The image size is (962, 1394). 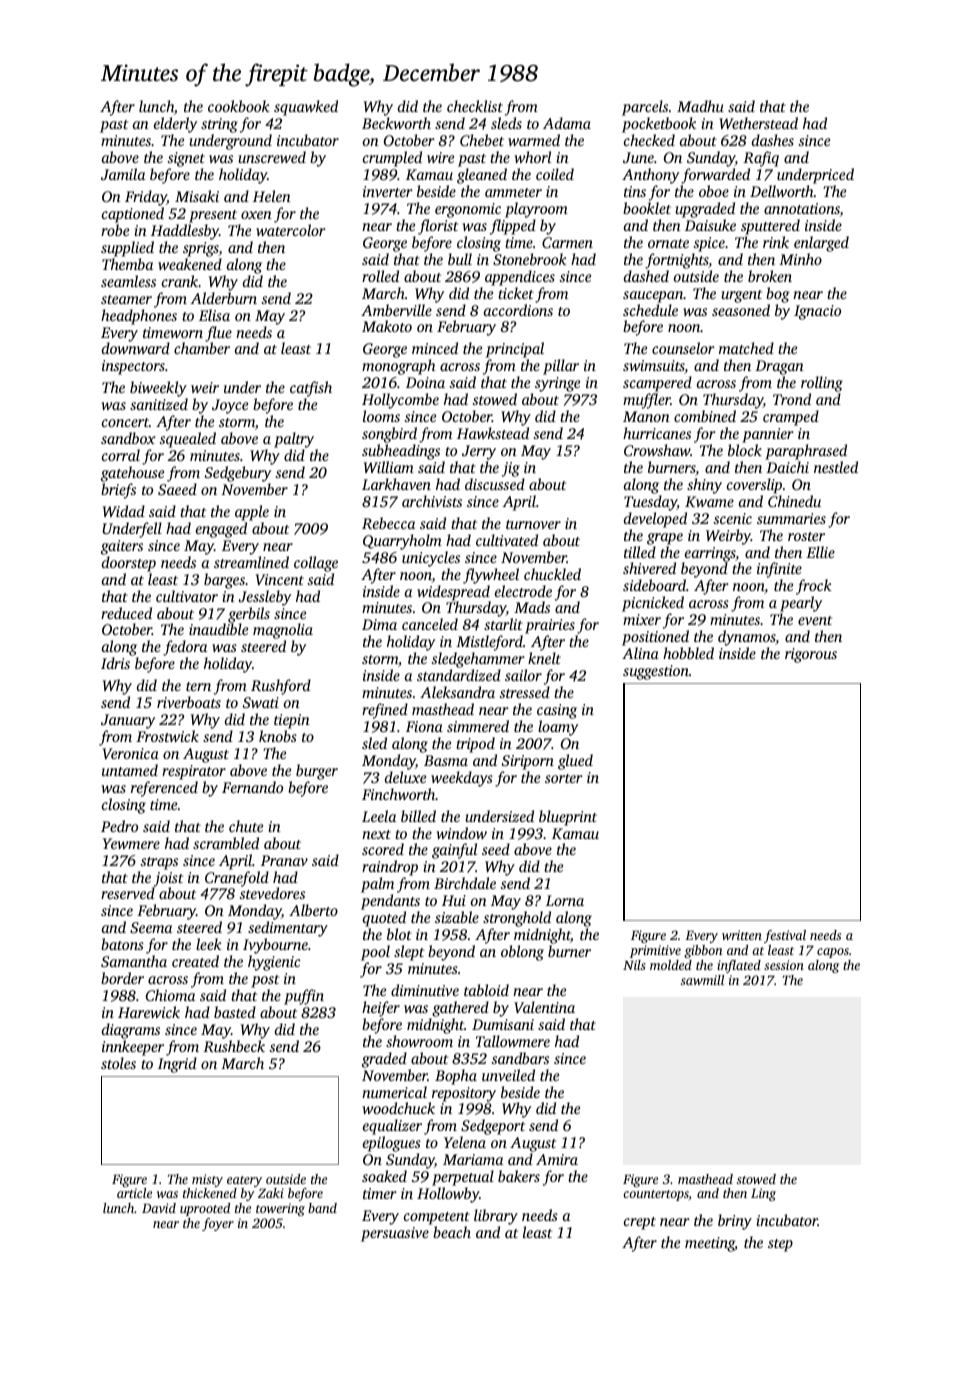 What do you see at coordinates (394, 1092) in the screenshot?
I see `numerical` at bounding box center [394, 1092].
